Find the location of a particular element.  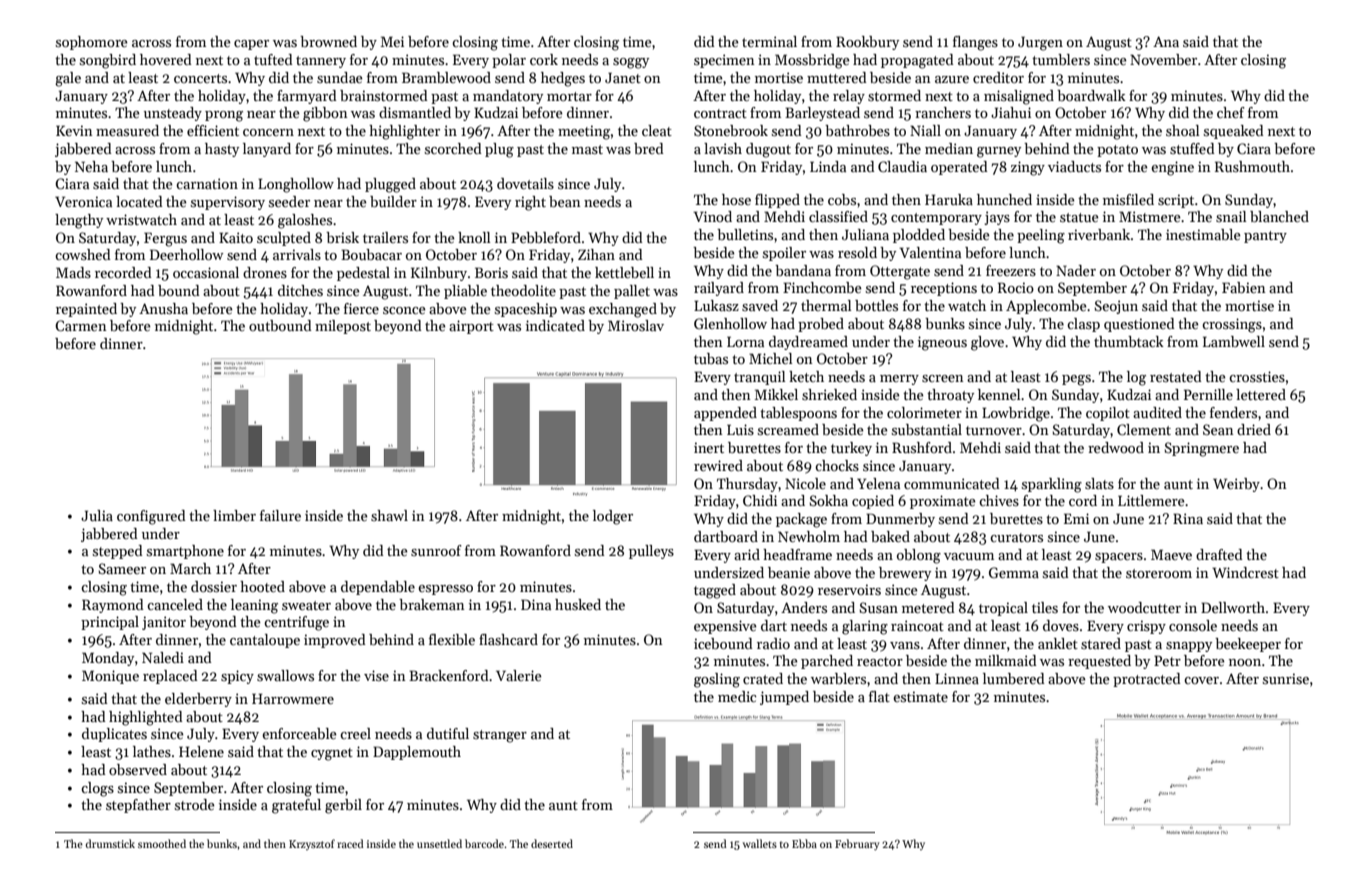

Dellworth is located at coordinates (1233, 607).
